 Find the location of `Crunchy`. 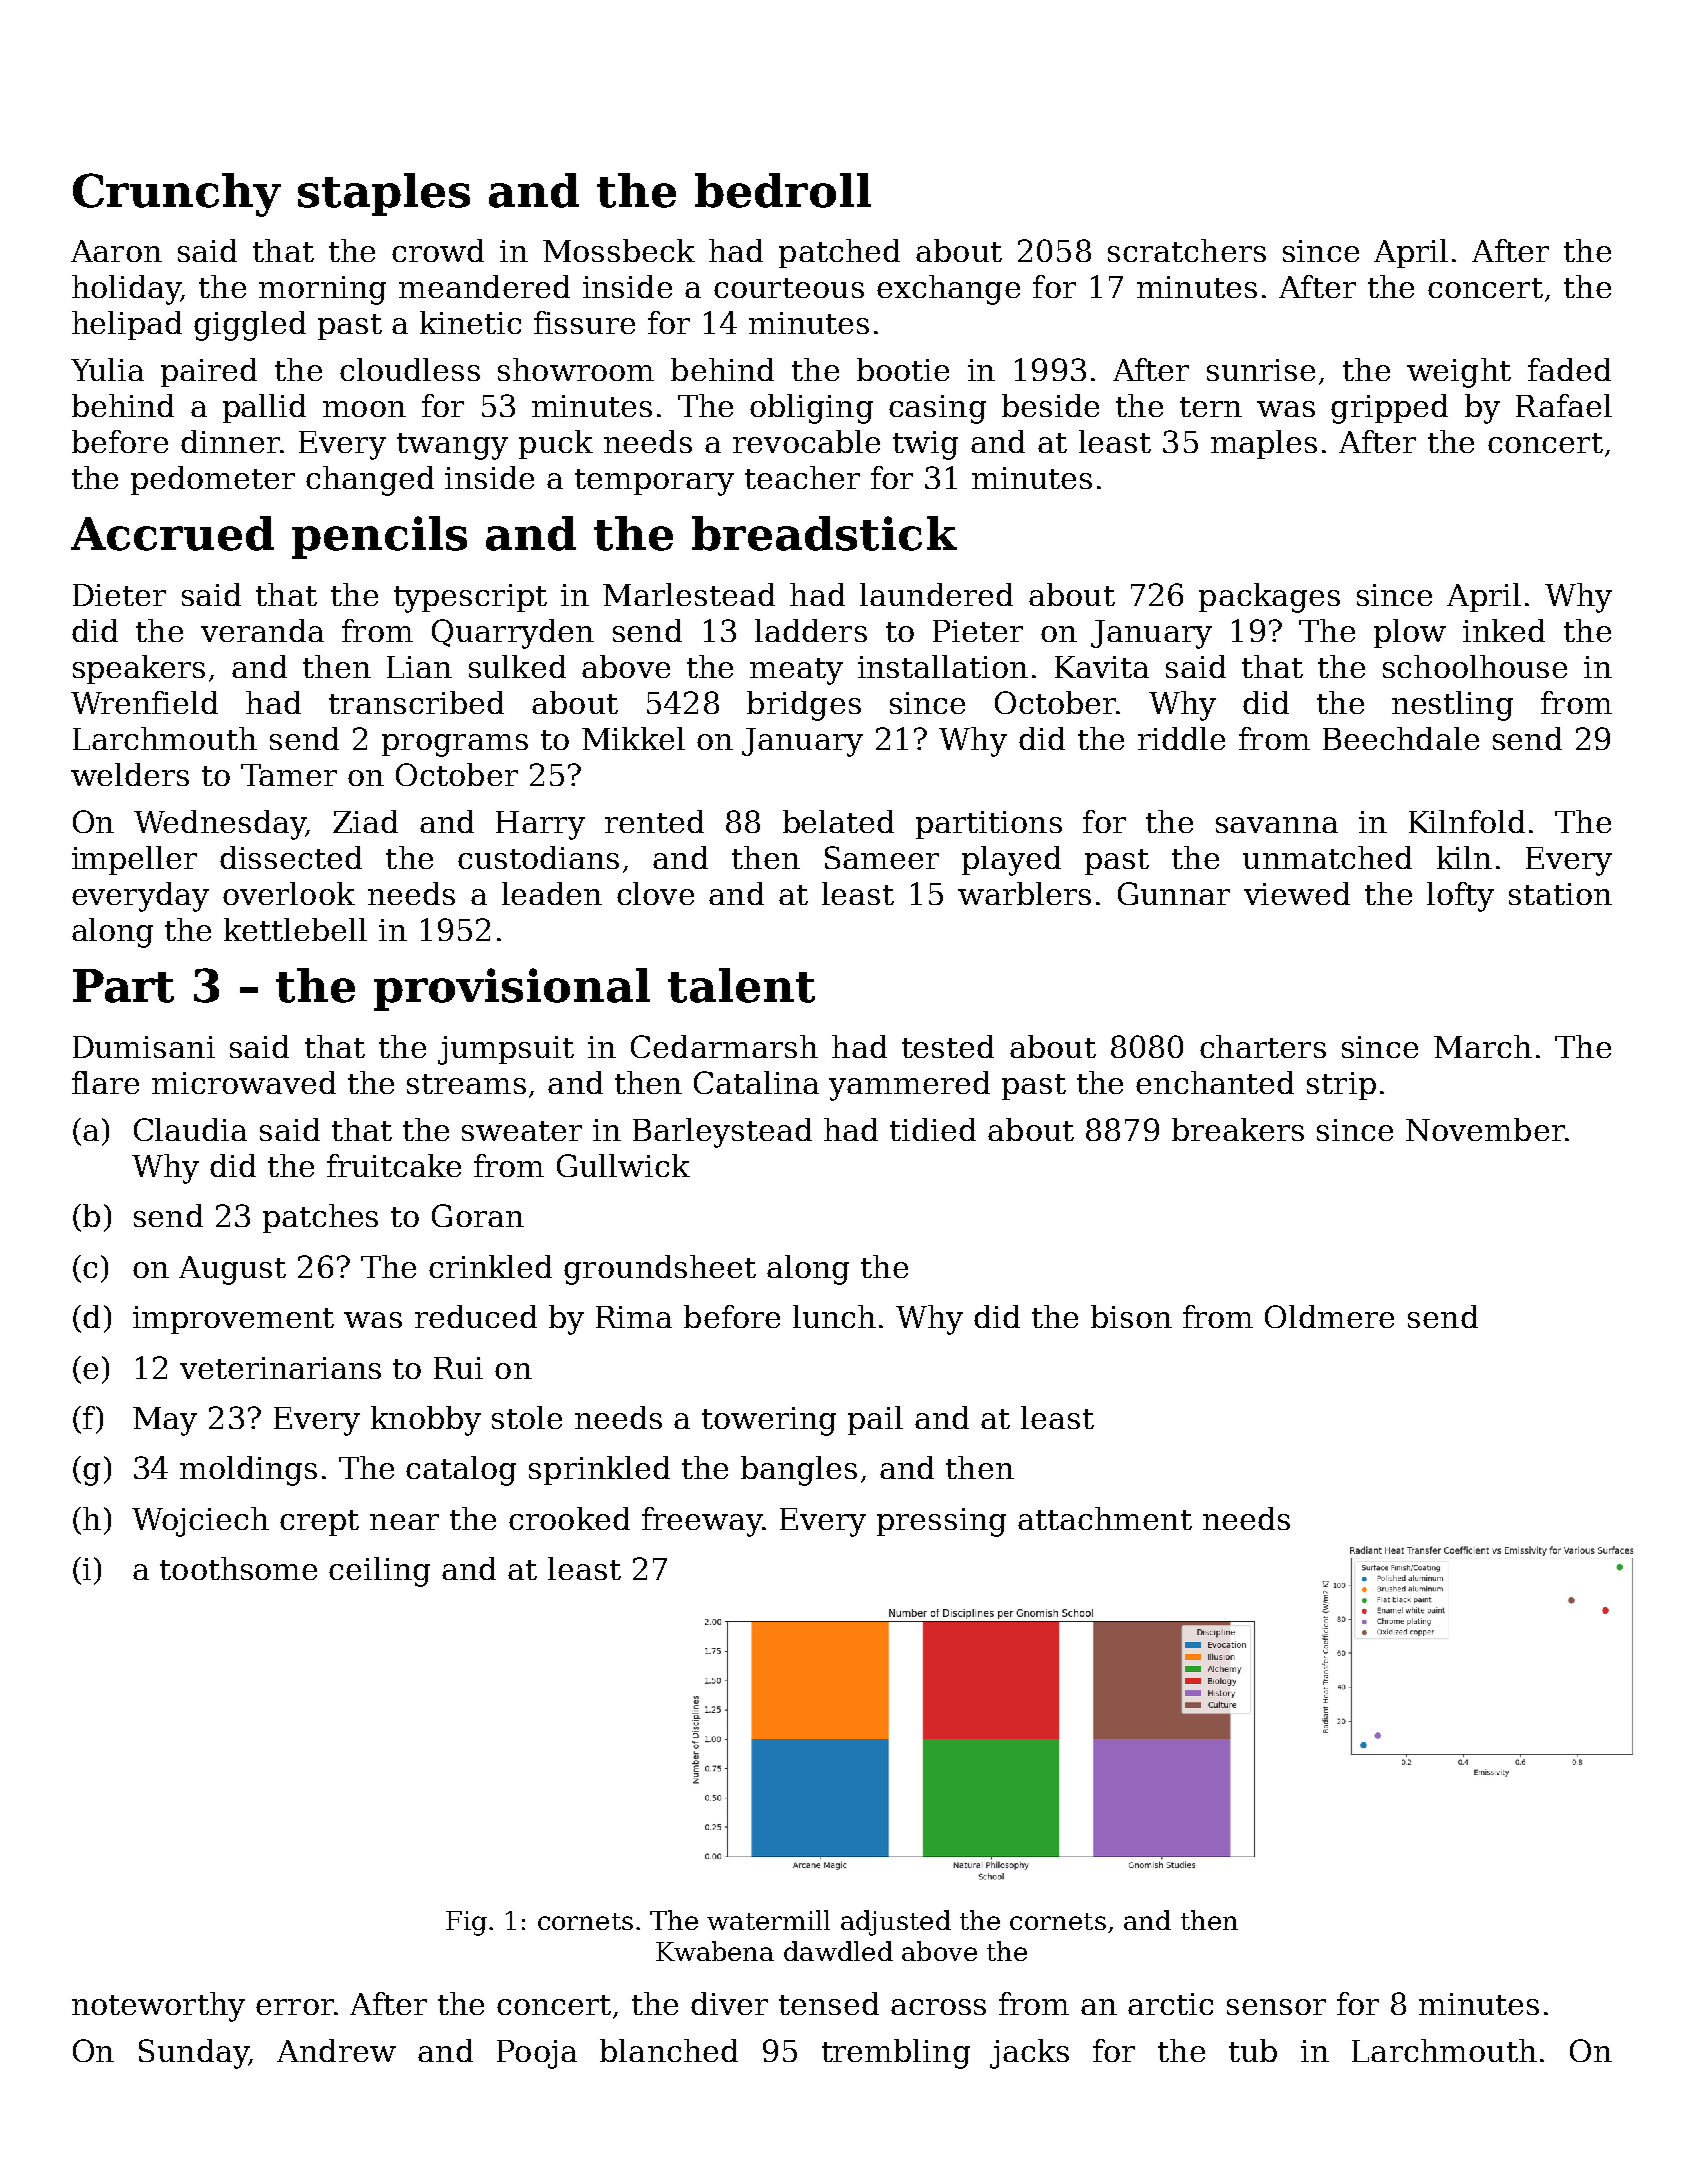

Crunchy is located at coordinates (177, 195).
